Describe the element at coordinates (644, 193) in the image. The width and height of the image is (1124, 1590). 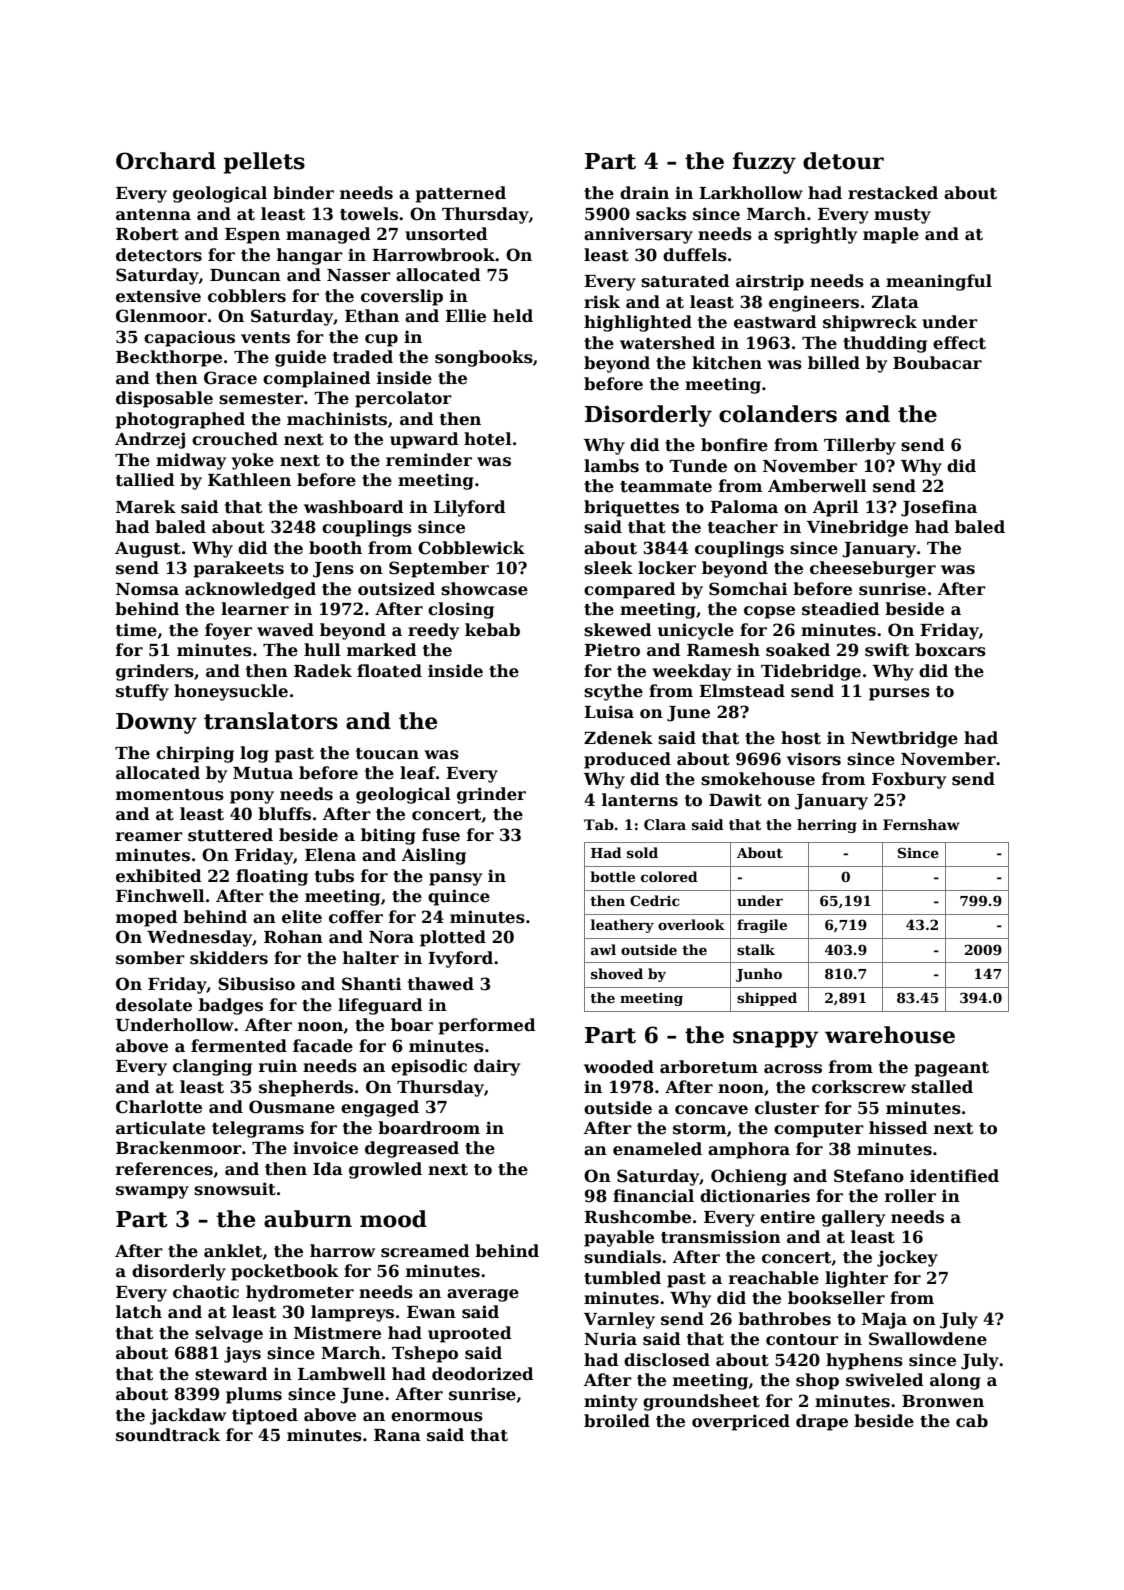
I see `drain` at that location.
